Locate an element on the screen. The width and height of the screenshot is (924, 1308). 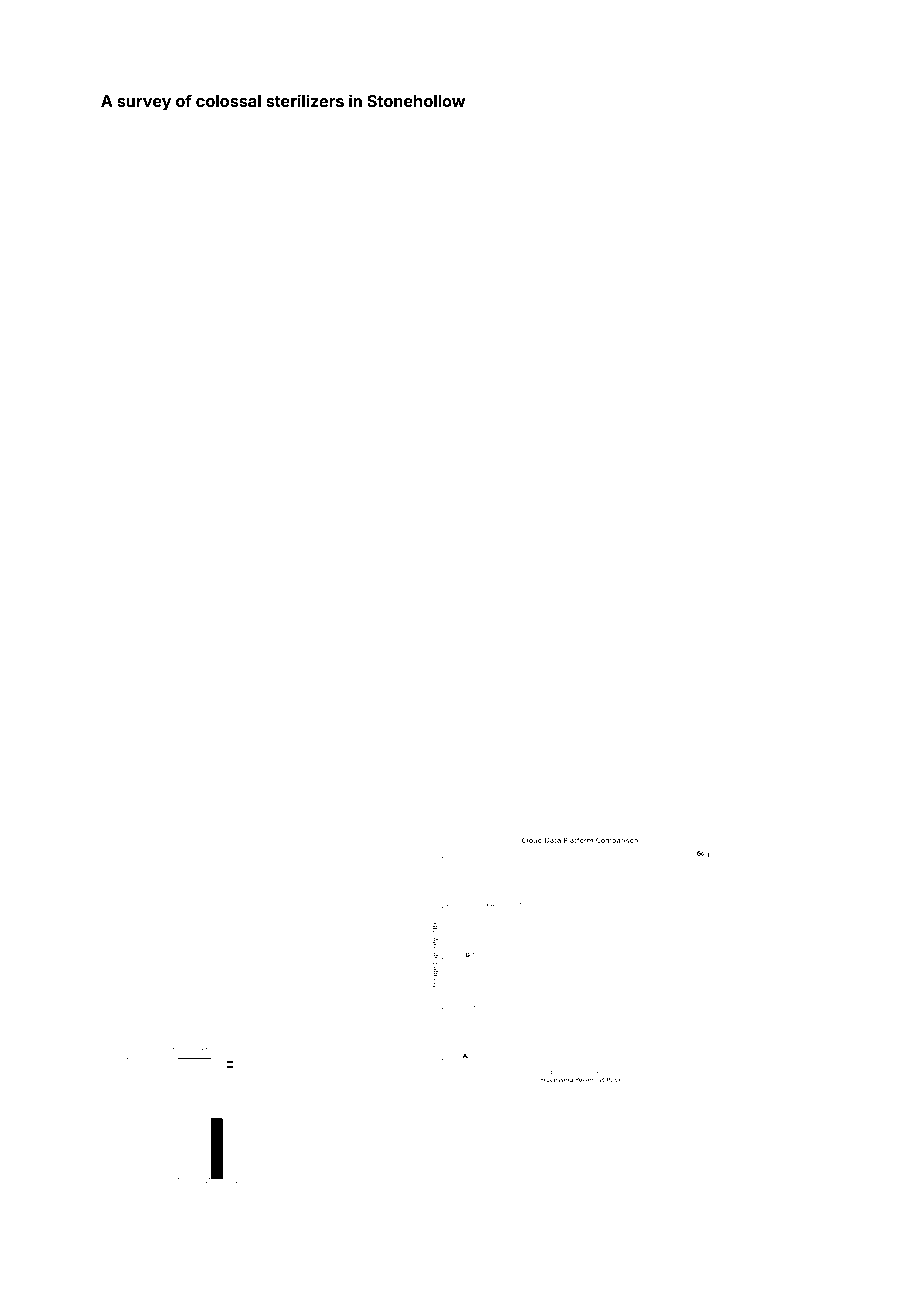
Bianca is located at coordinates (365, 392).
